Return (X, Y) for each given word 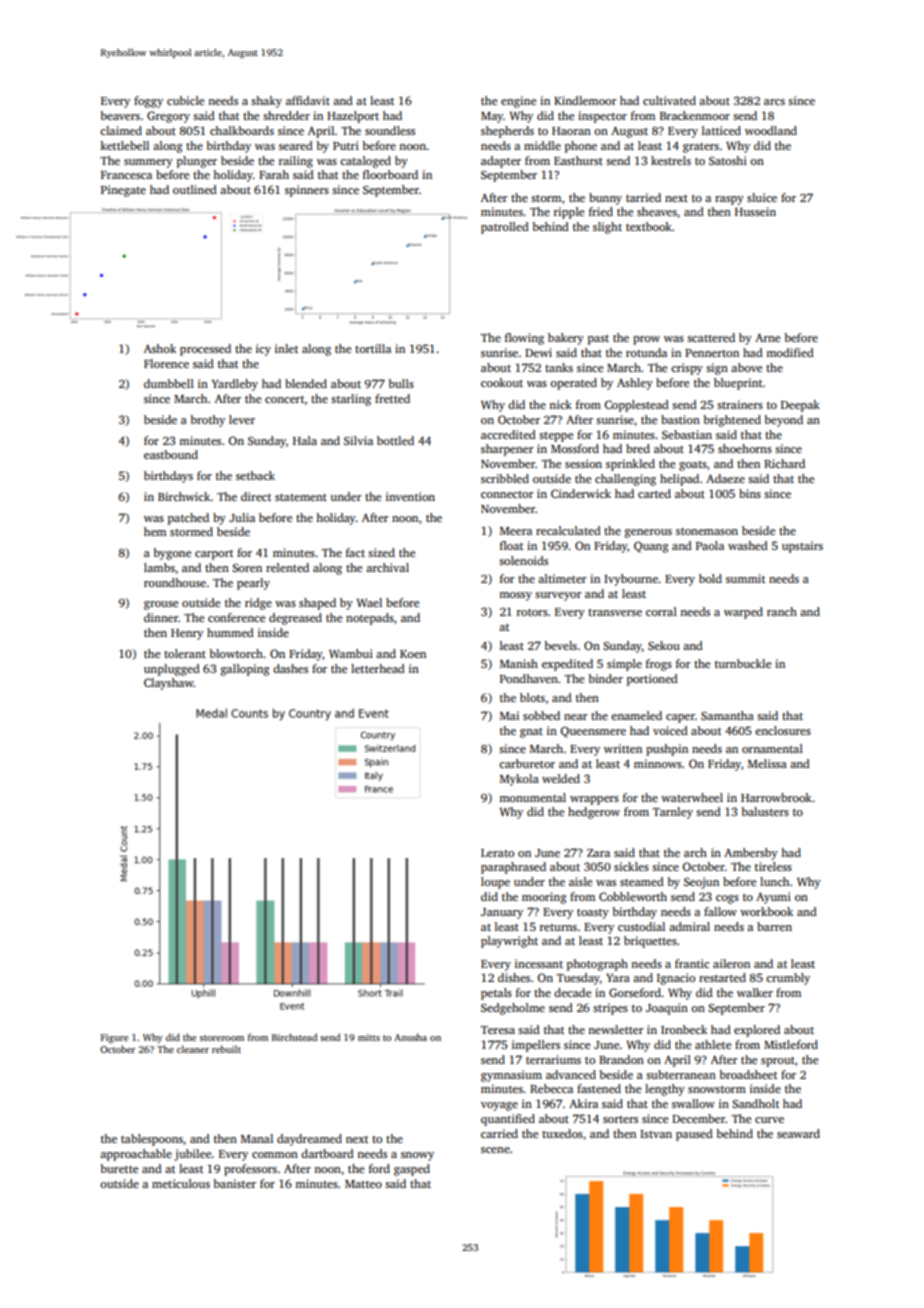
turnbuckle (743, 663)
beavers (120, 115)
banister (234, 1183)
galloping (245, 670)
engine (518, 102)
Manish (519, 663)
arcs (774, 102)
